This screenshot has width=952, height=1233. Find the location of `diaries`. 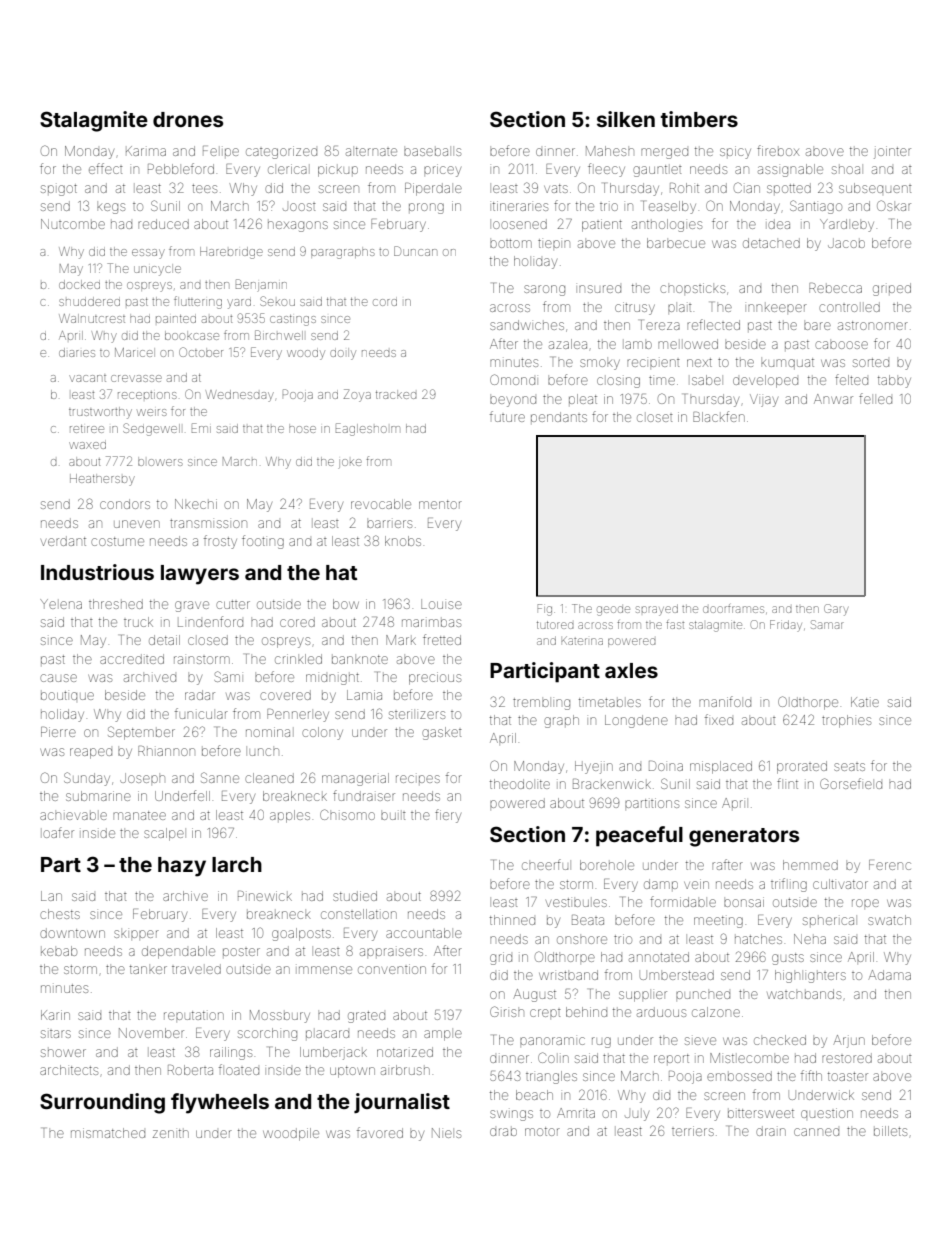

diaries is located at coordinates (77, 352).
